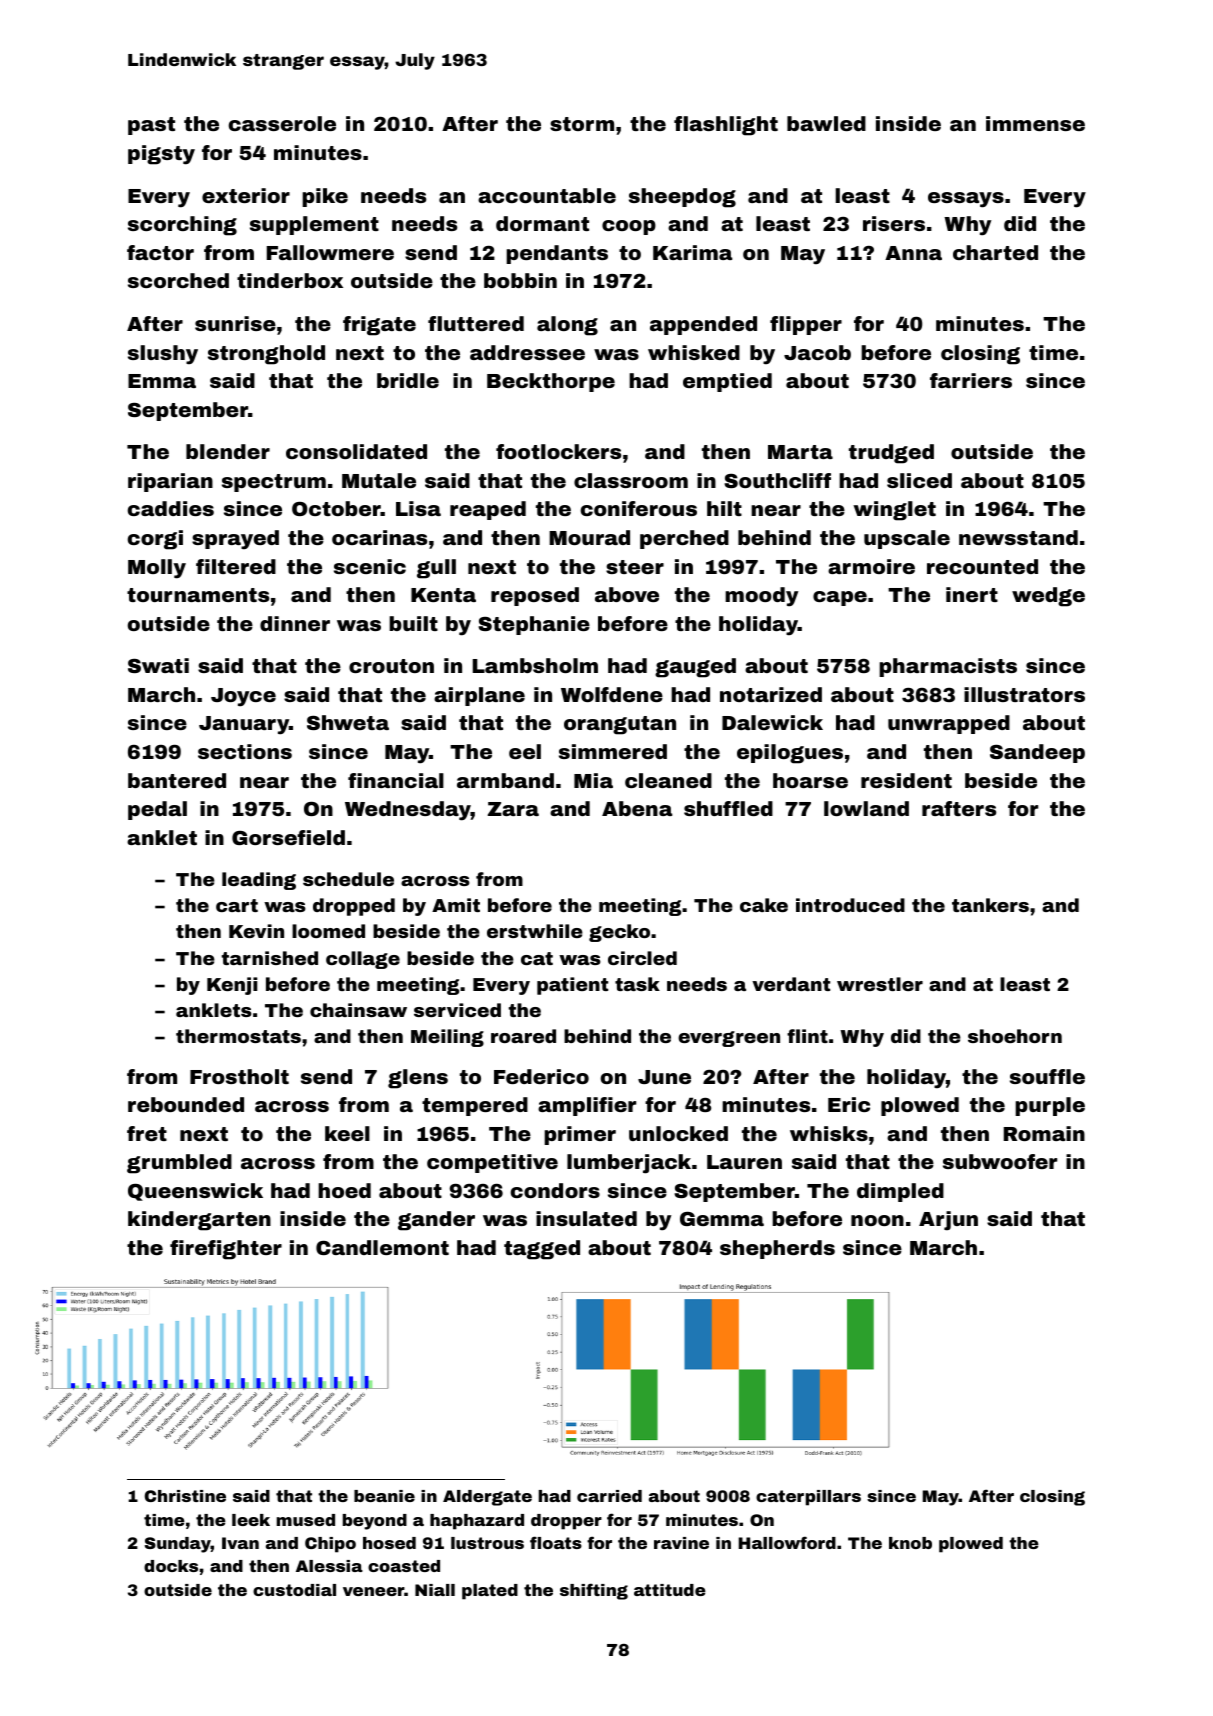 This screenshot has width=1213, height=1716. I want to click on amplifier, so click(587, 1106).
